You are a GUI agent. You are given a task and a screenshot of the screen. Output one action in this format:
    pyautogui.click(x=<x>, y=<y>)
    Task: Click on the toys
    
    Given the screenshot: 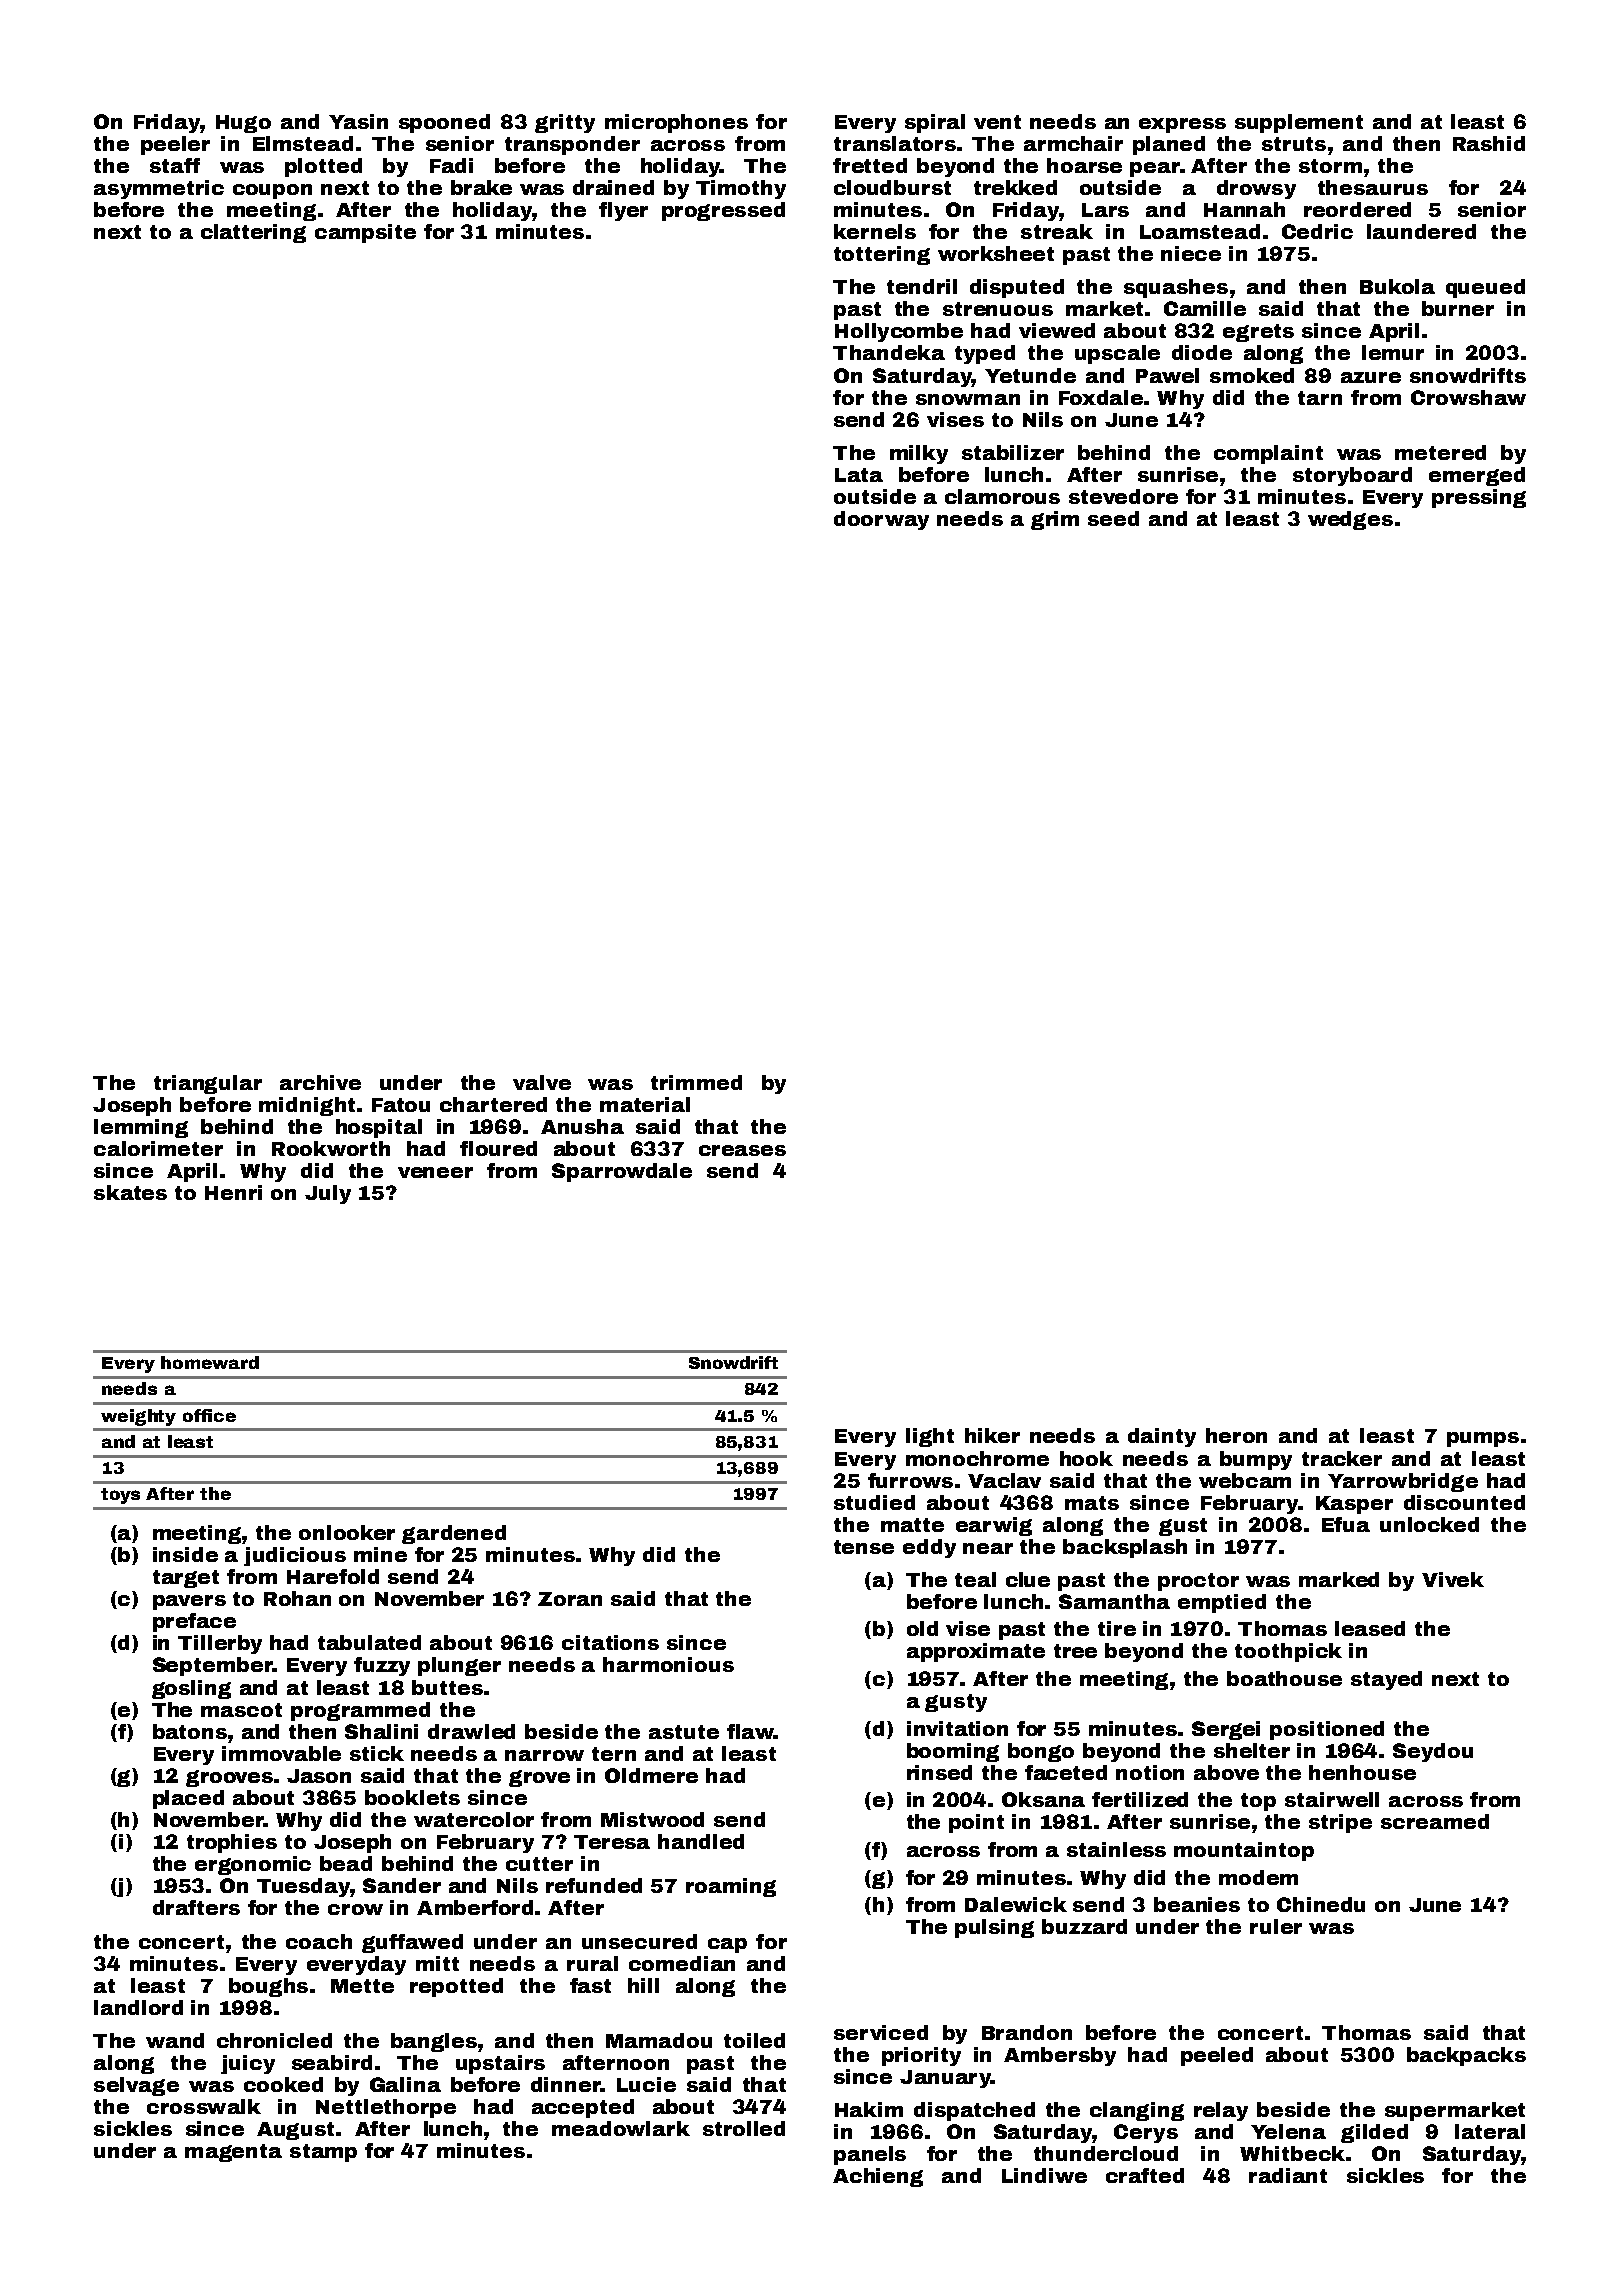 What is the action you would take?
    pyautogui.click(x=120, y=1496)
